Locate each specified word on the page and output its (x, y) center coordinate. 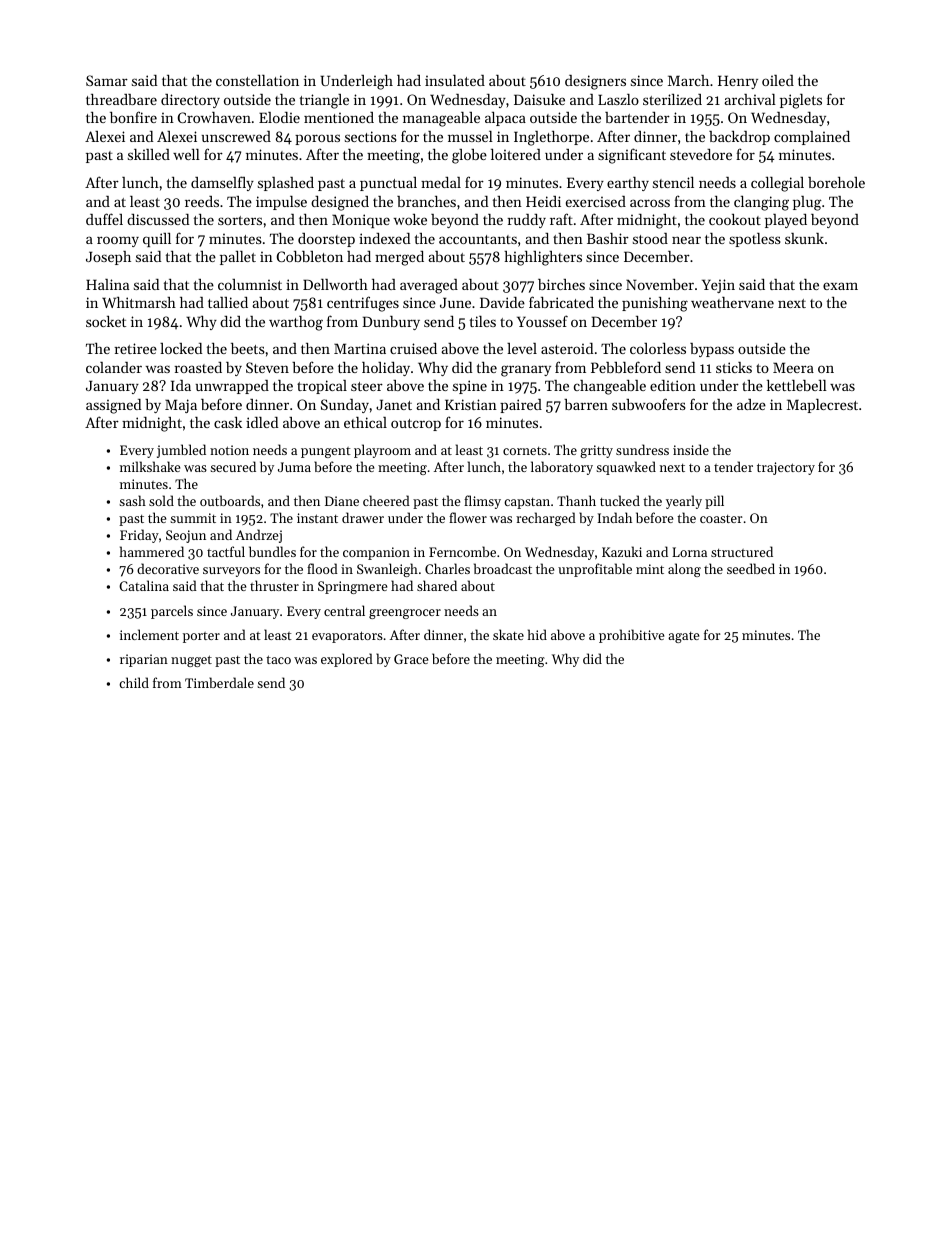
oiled (778, 80)
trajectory (786, 468)
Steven (267, 367)
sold (161, 500)
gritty (596, 451)
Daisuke (539, 99)
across (650, 203)
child (134, 682)
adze (751, 404)
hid (537, 634)
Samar (107, 80)
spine (470, 387)
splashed (286, 184)
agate (683, 637)
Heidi (543, 201)
